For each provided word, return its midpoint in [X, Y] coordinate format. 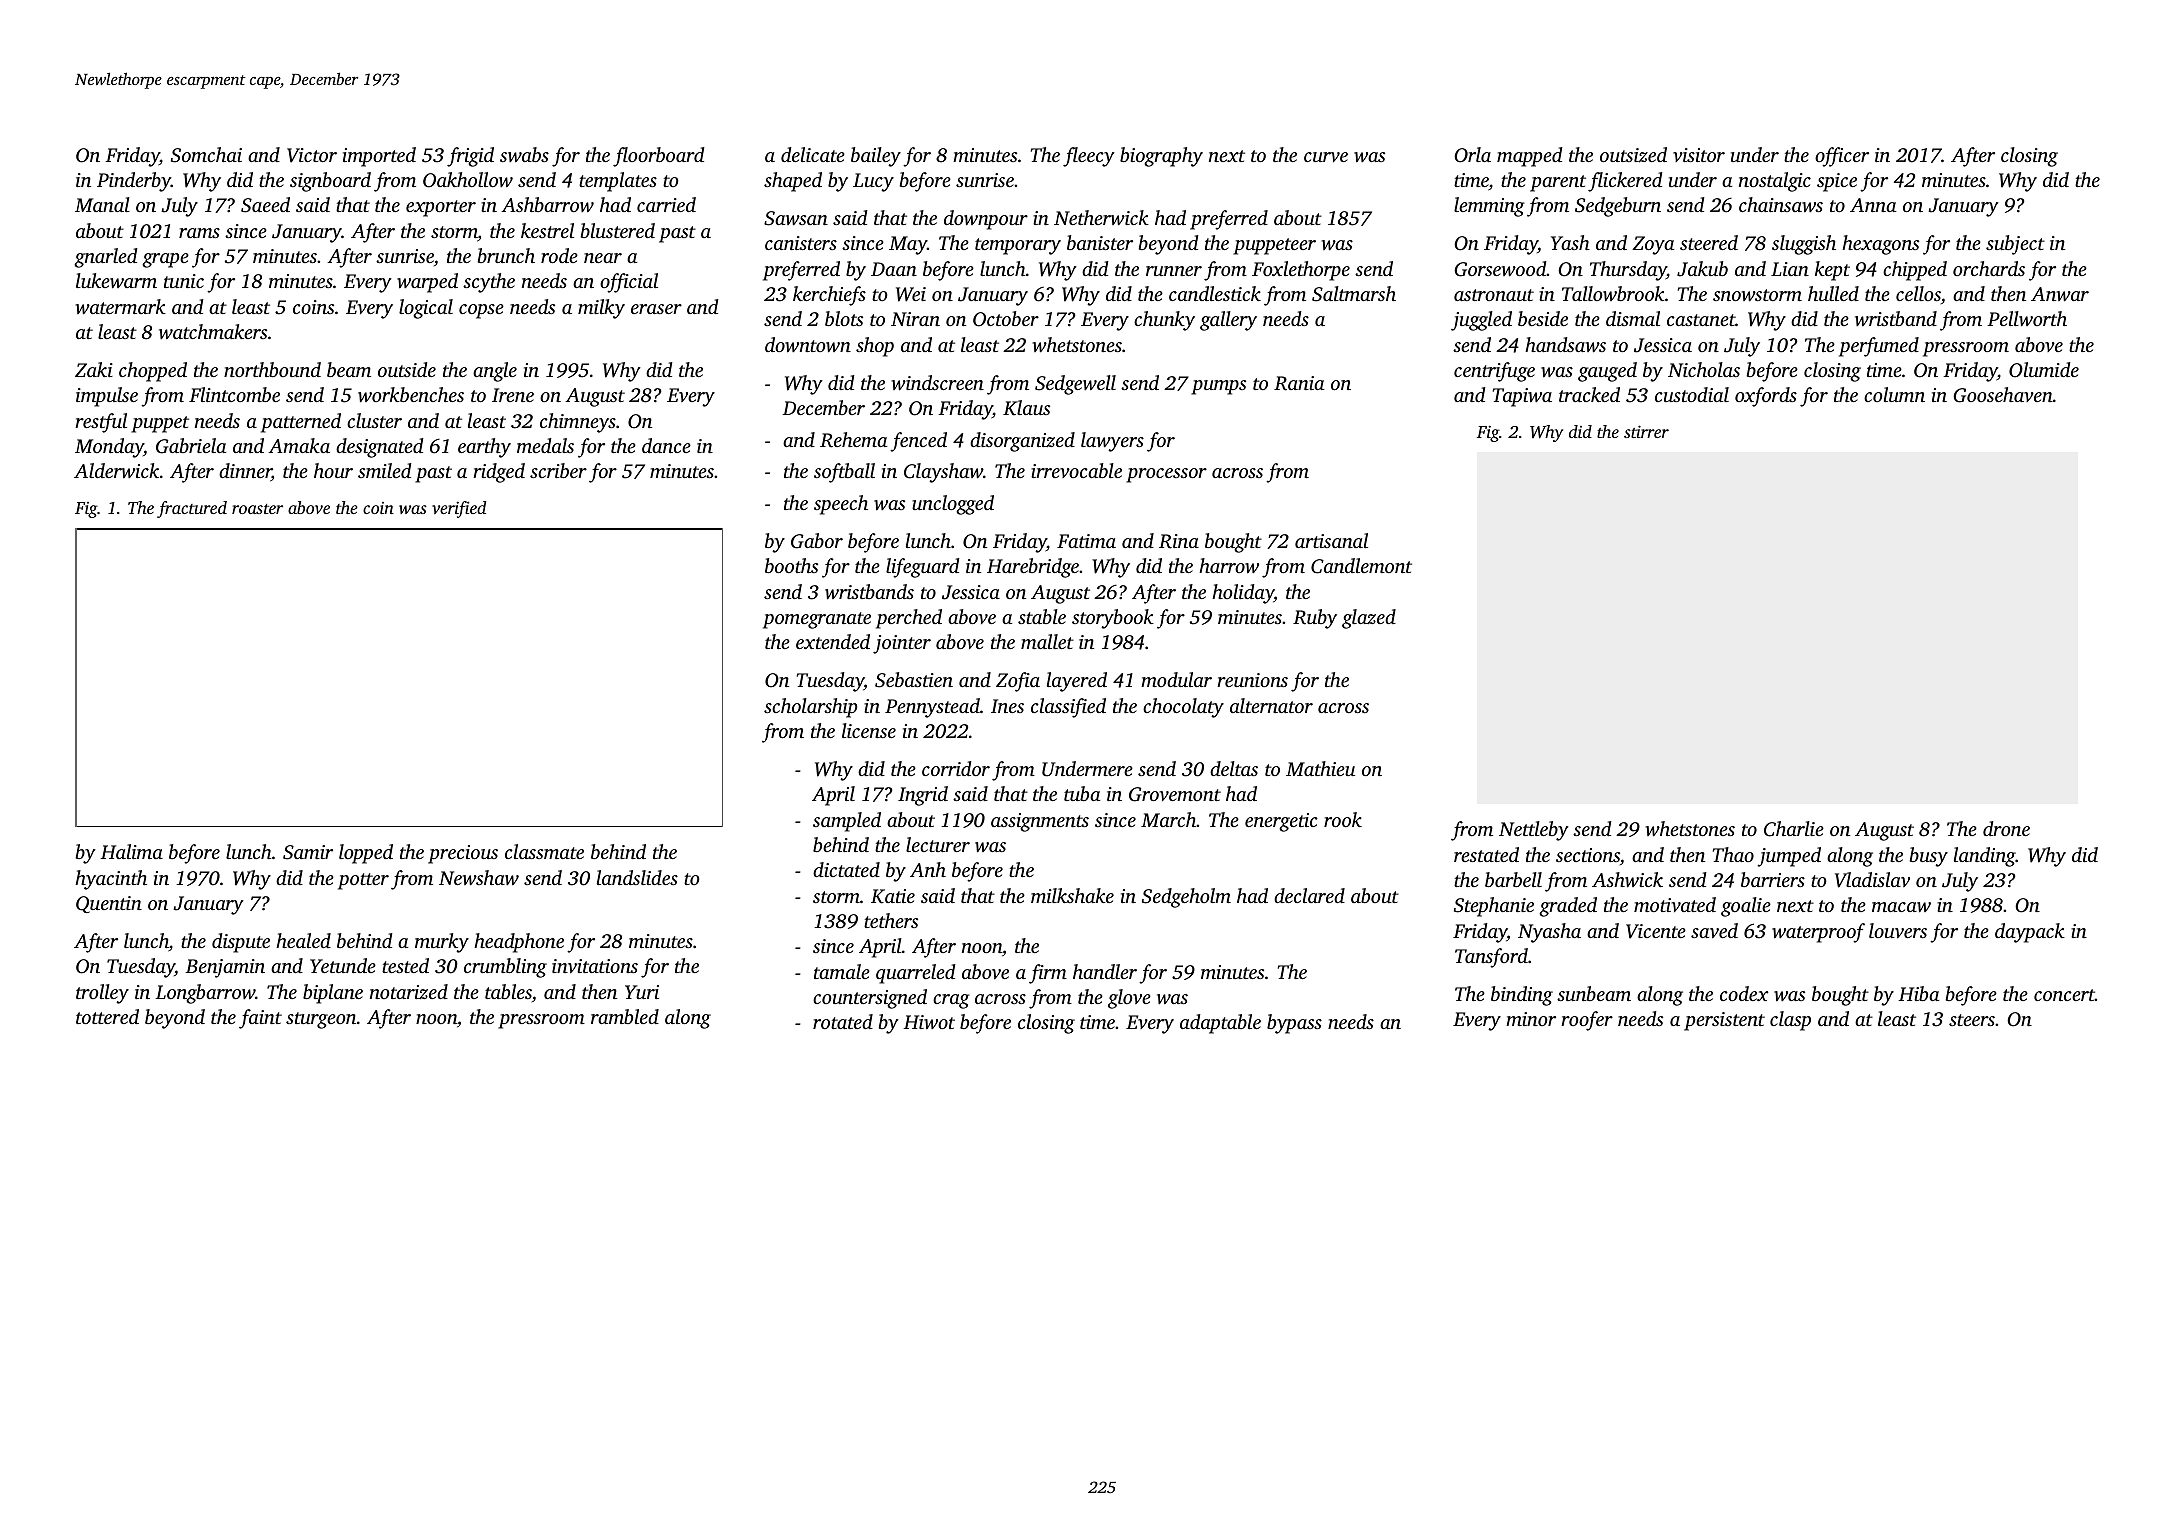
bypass [1294, 1024]
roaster [257, 509]
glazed [1369, 619]
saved [1714, 931]
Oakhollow [468, 180]
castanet [1701, 320]
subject [2015, 245]
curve [1326, 157]
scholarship [810, 708]
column [1894, 394]
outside [407, 369]
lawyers [1112, 442]
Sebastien [914, 680]
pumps [1218, 387]
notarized [409, 991]
